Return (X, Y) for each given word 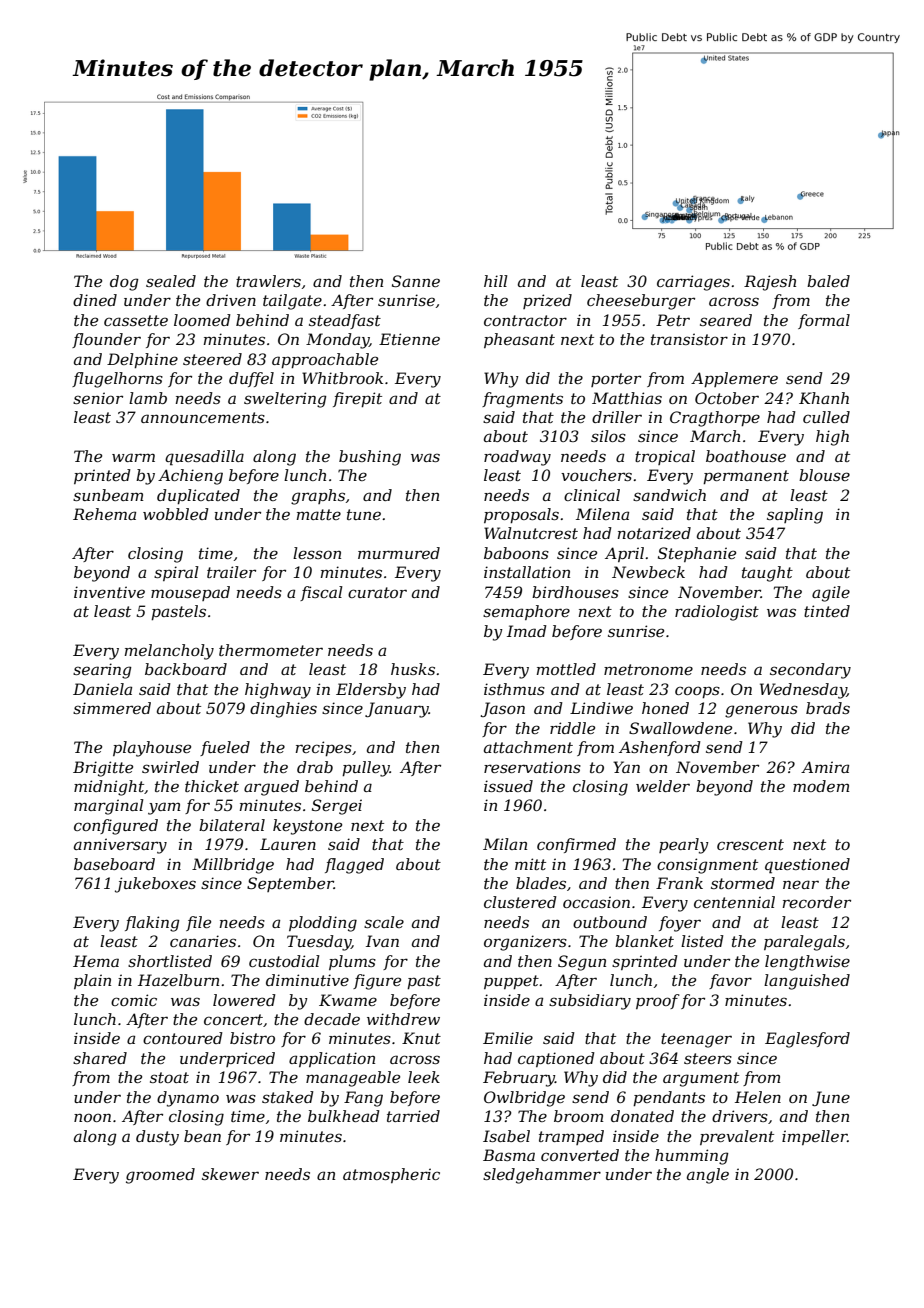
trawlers (268, 281)
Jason (503, 709)
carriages (693, 283)
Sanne (416, 281)
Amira (825, 767)
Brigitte (103, 769)
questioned (807, 866)
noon (92, 1117)
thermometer (271, 650)
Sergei (337, 807)
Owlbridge (524, 1099)
